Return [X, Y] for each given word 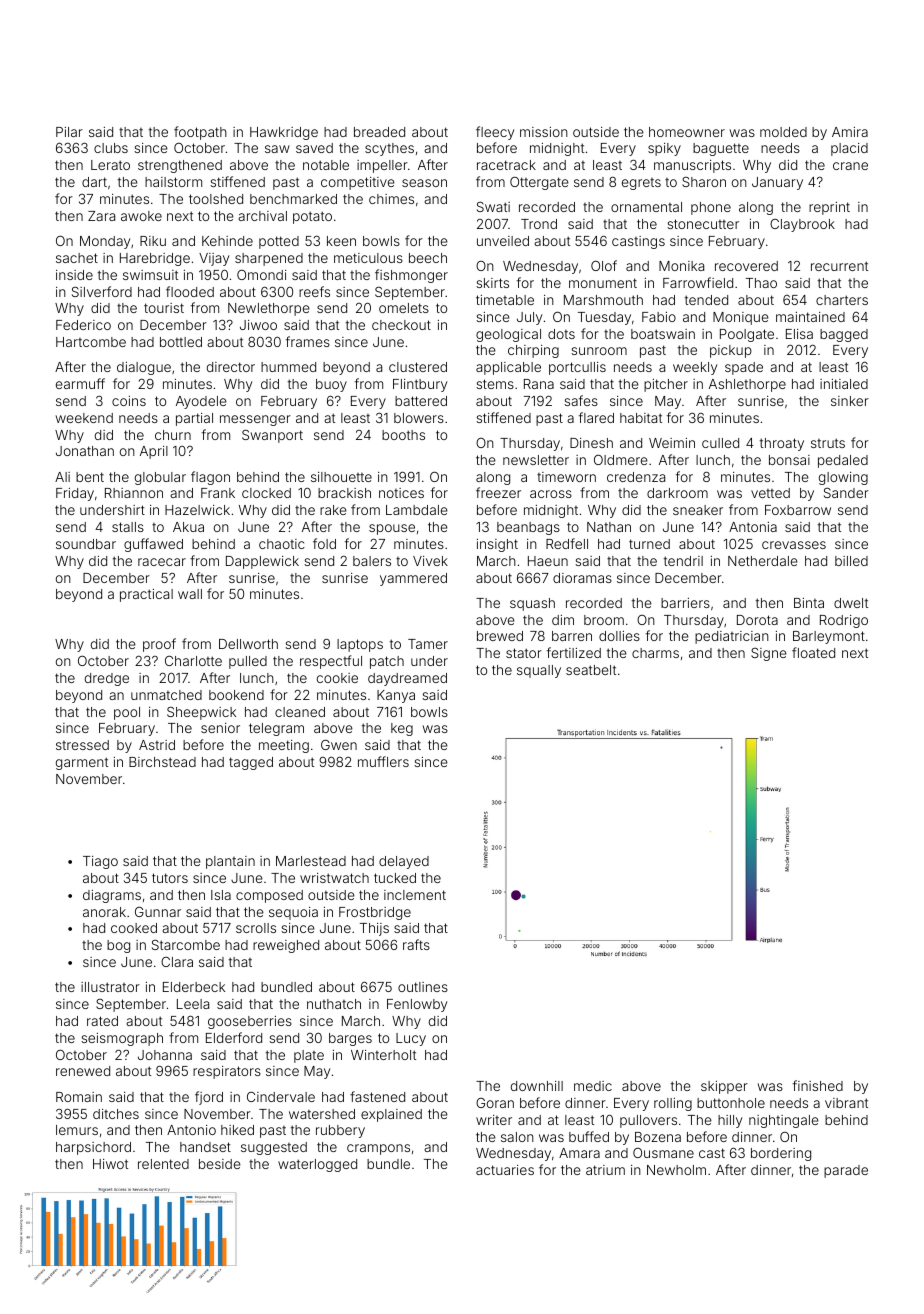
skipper [724, 1087]
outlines [423, 987]
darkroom [677, 493]
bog [118, 946]
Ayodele [201, 402]
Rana [539, 384]
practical [146, 595]
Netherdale [763, 561]
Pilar [69, 132]
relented [163, 1164]
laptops [360, 645]
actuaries [505, 1170]
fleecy [495, 133]
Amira [850, 132]
